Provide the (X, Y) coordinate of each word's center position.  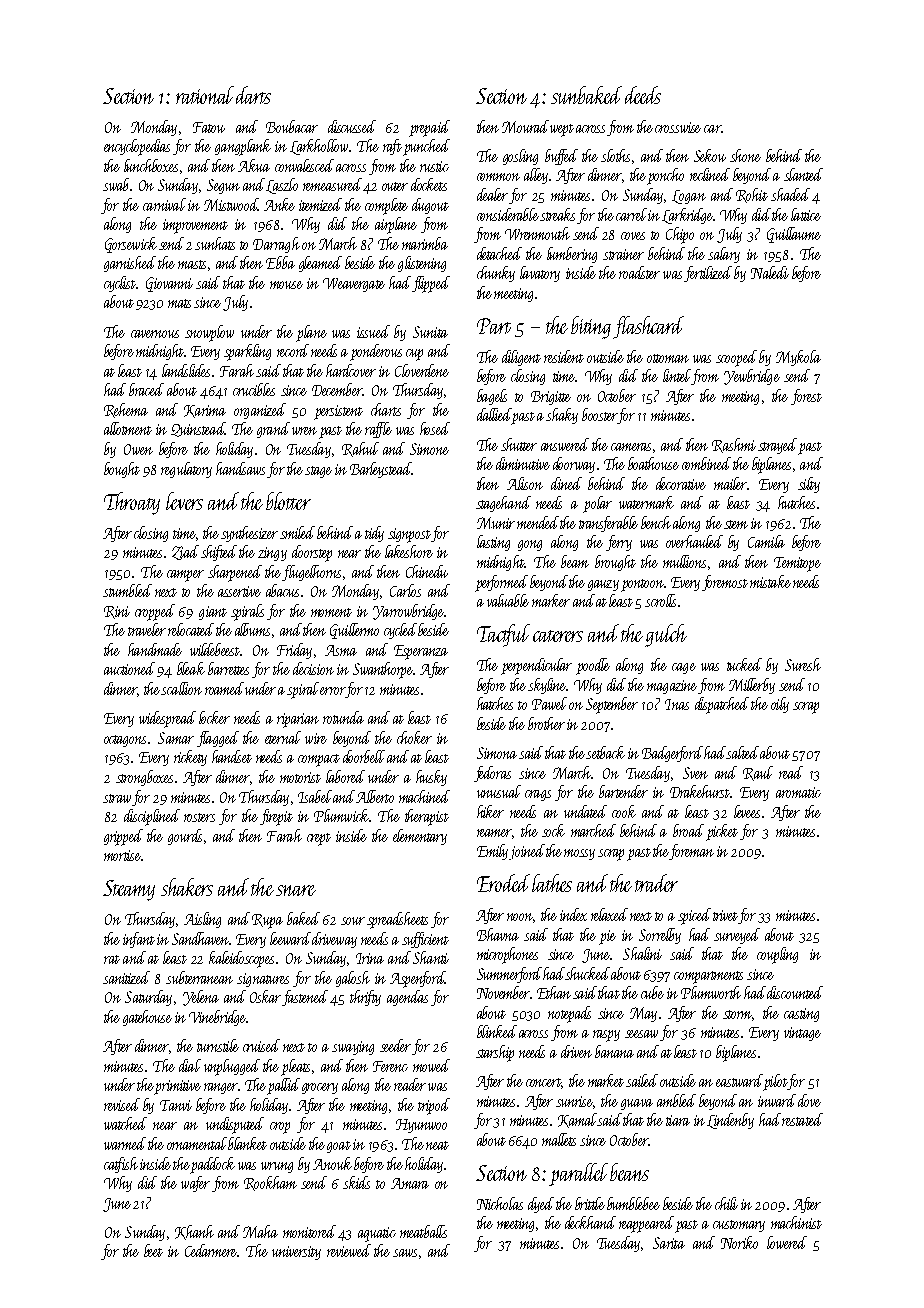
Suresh (803, 664)
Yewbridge (752, 377)
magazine (672, 687)
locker (214, 717)
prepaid (429, 128)
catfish (121, 1165)
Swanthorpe (383, 670)
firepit (276, 817)
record (293, 350)
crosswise (678, 127)
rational (205, 95)
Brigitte (551, 398)
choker (414, 737)
